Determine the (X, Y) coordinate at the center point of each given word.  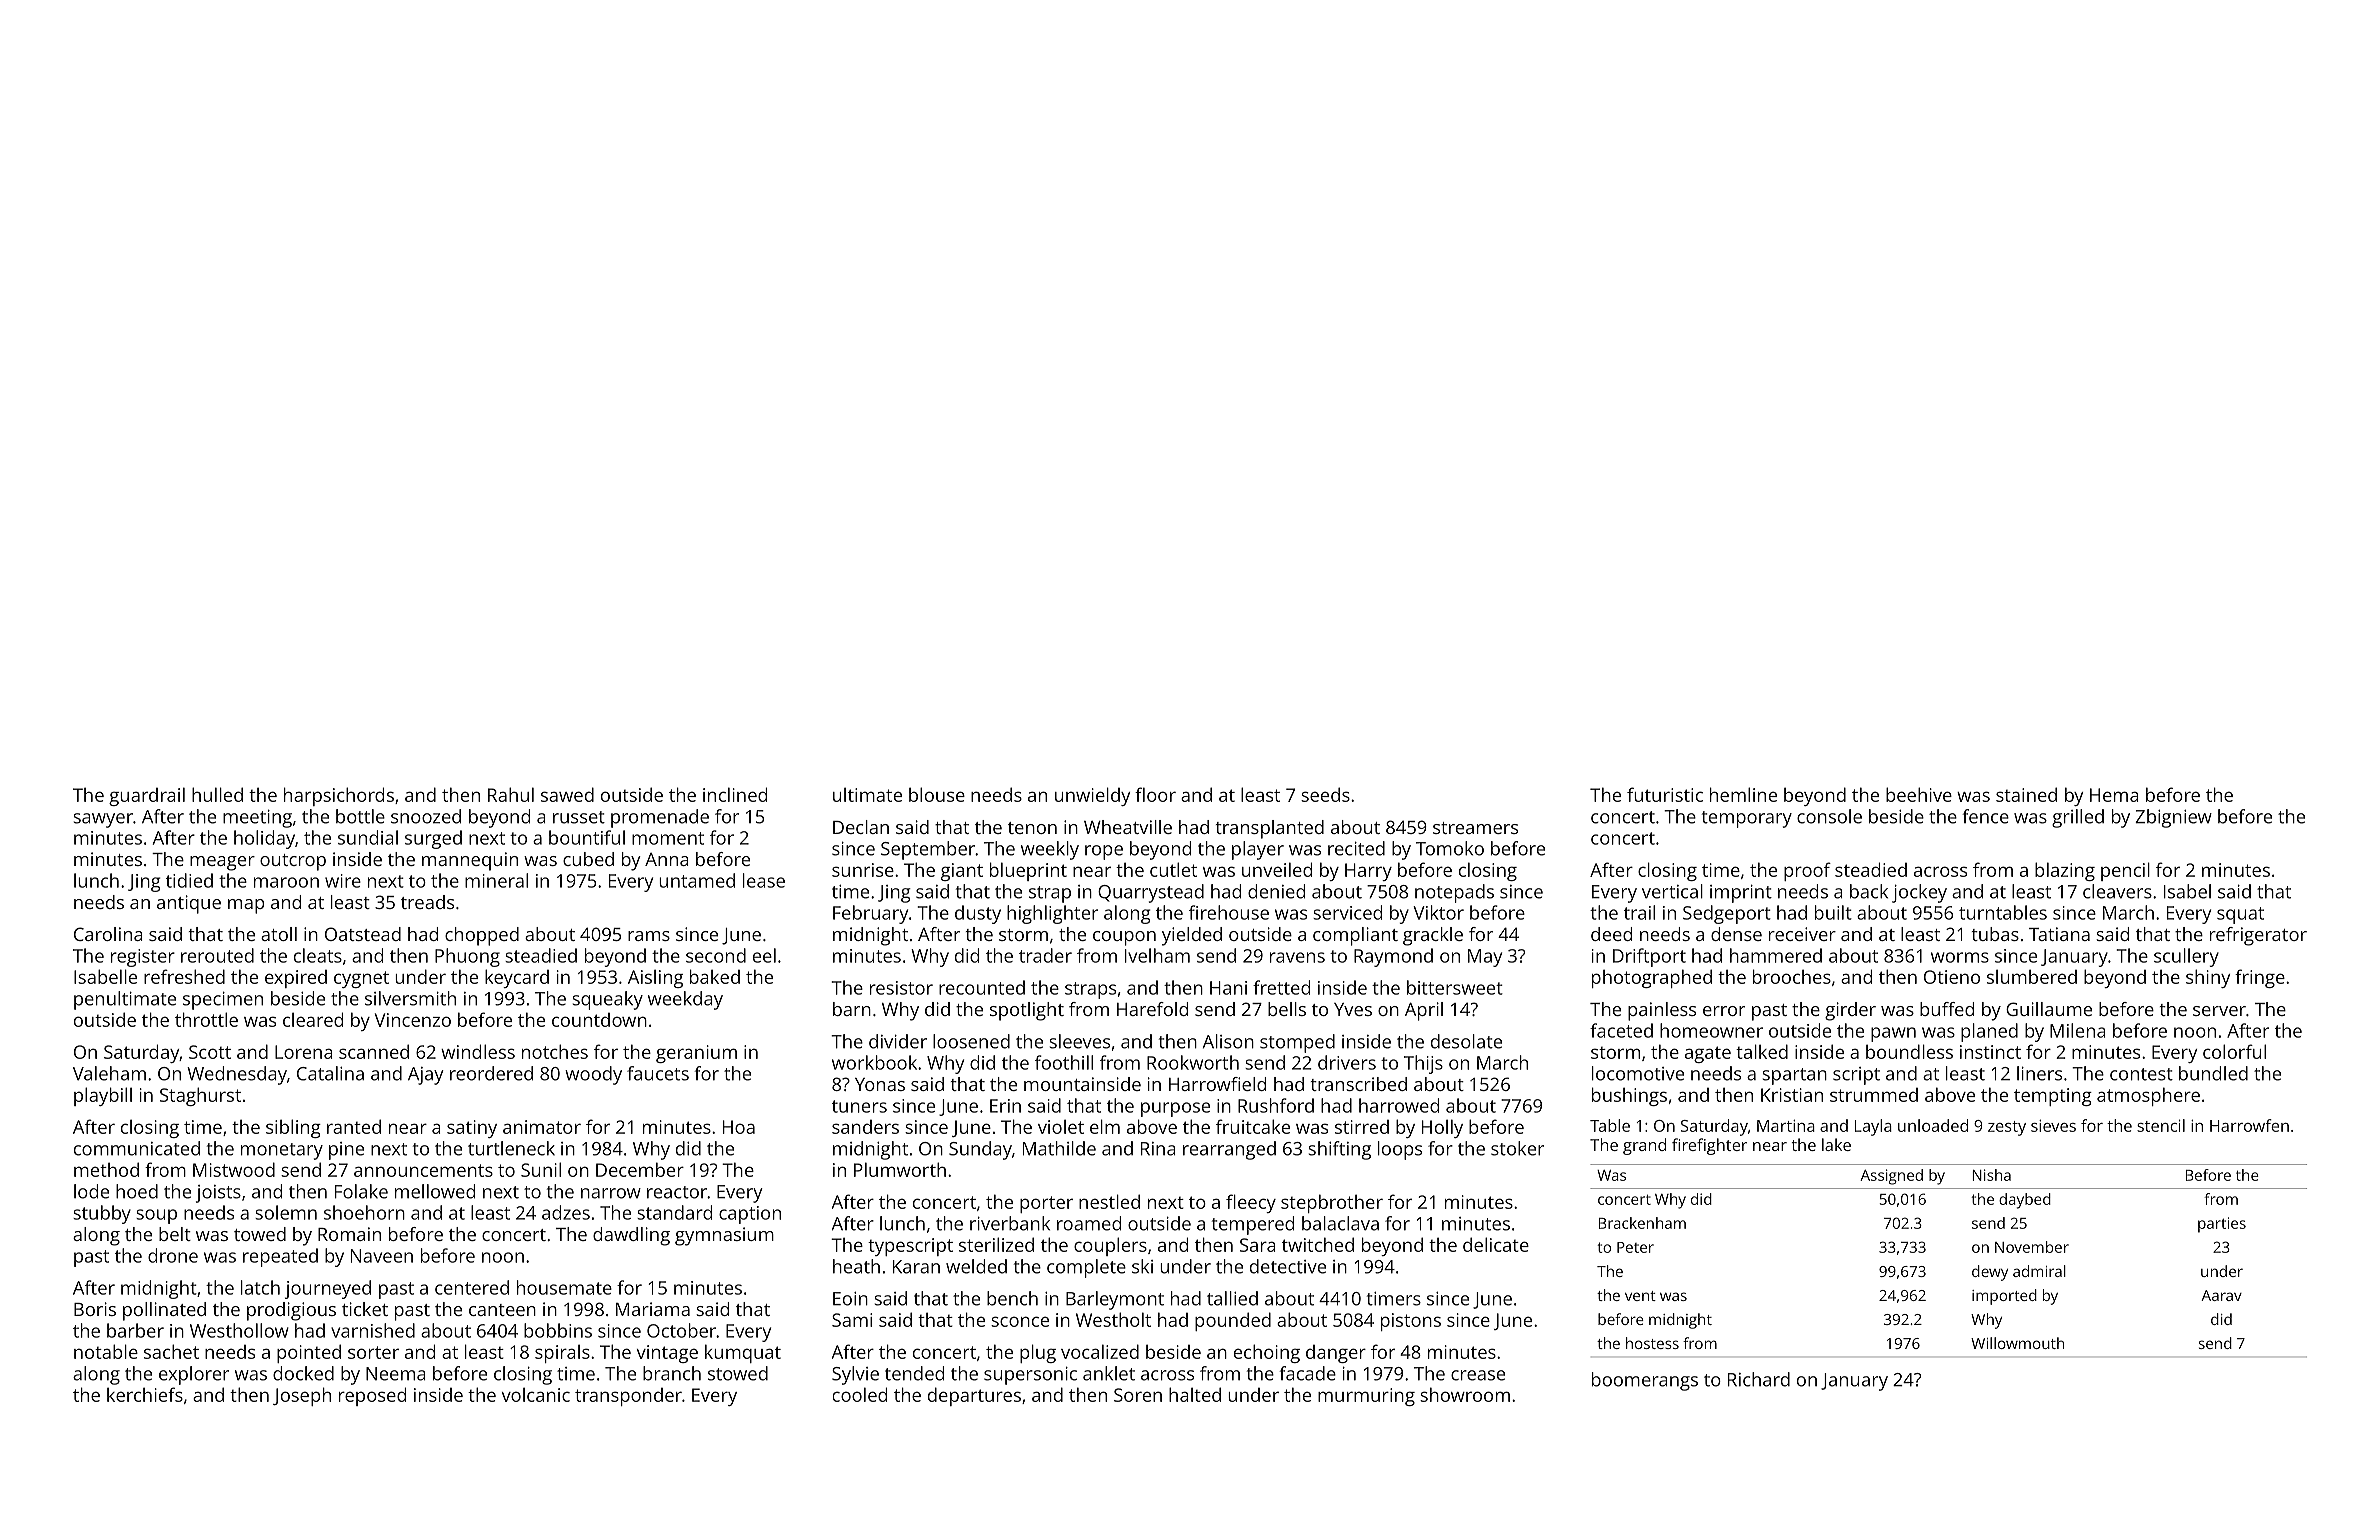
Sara (1258, 1245)
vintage (667, 1354)
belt (175, 1234)
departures (974, 1396)
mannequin (470, 861)
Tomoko (1450, 848)
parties (2222, 1225)
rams (649, 936)
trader (1045, 955)
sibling (293, 1128)
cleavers (2117, 891)
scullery (2186, 957)
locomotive (1638, 1073)
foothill (1064, 1062)
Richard (1759, 1379)
